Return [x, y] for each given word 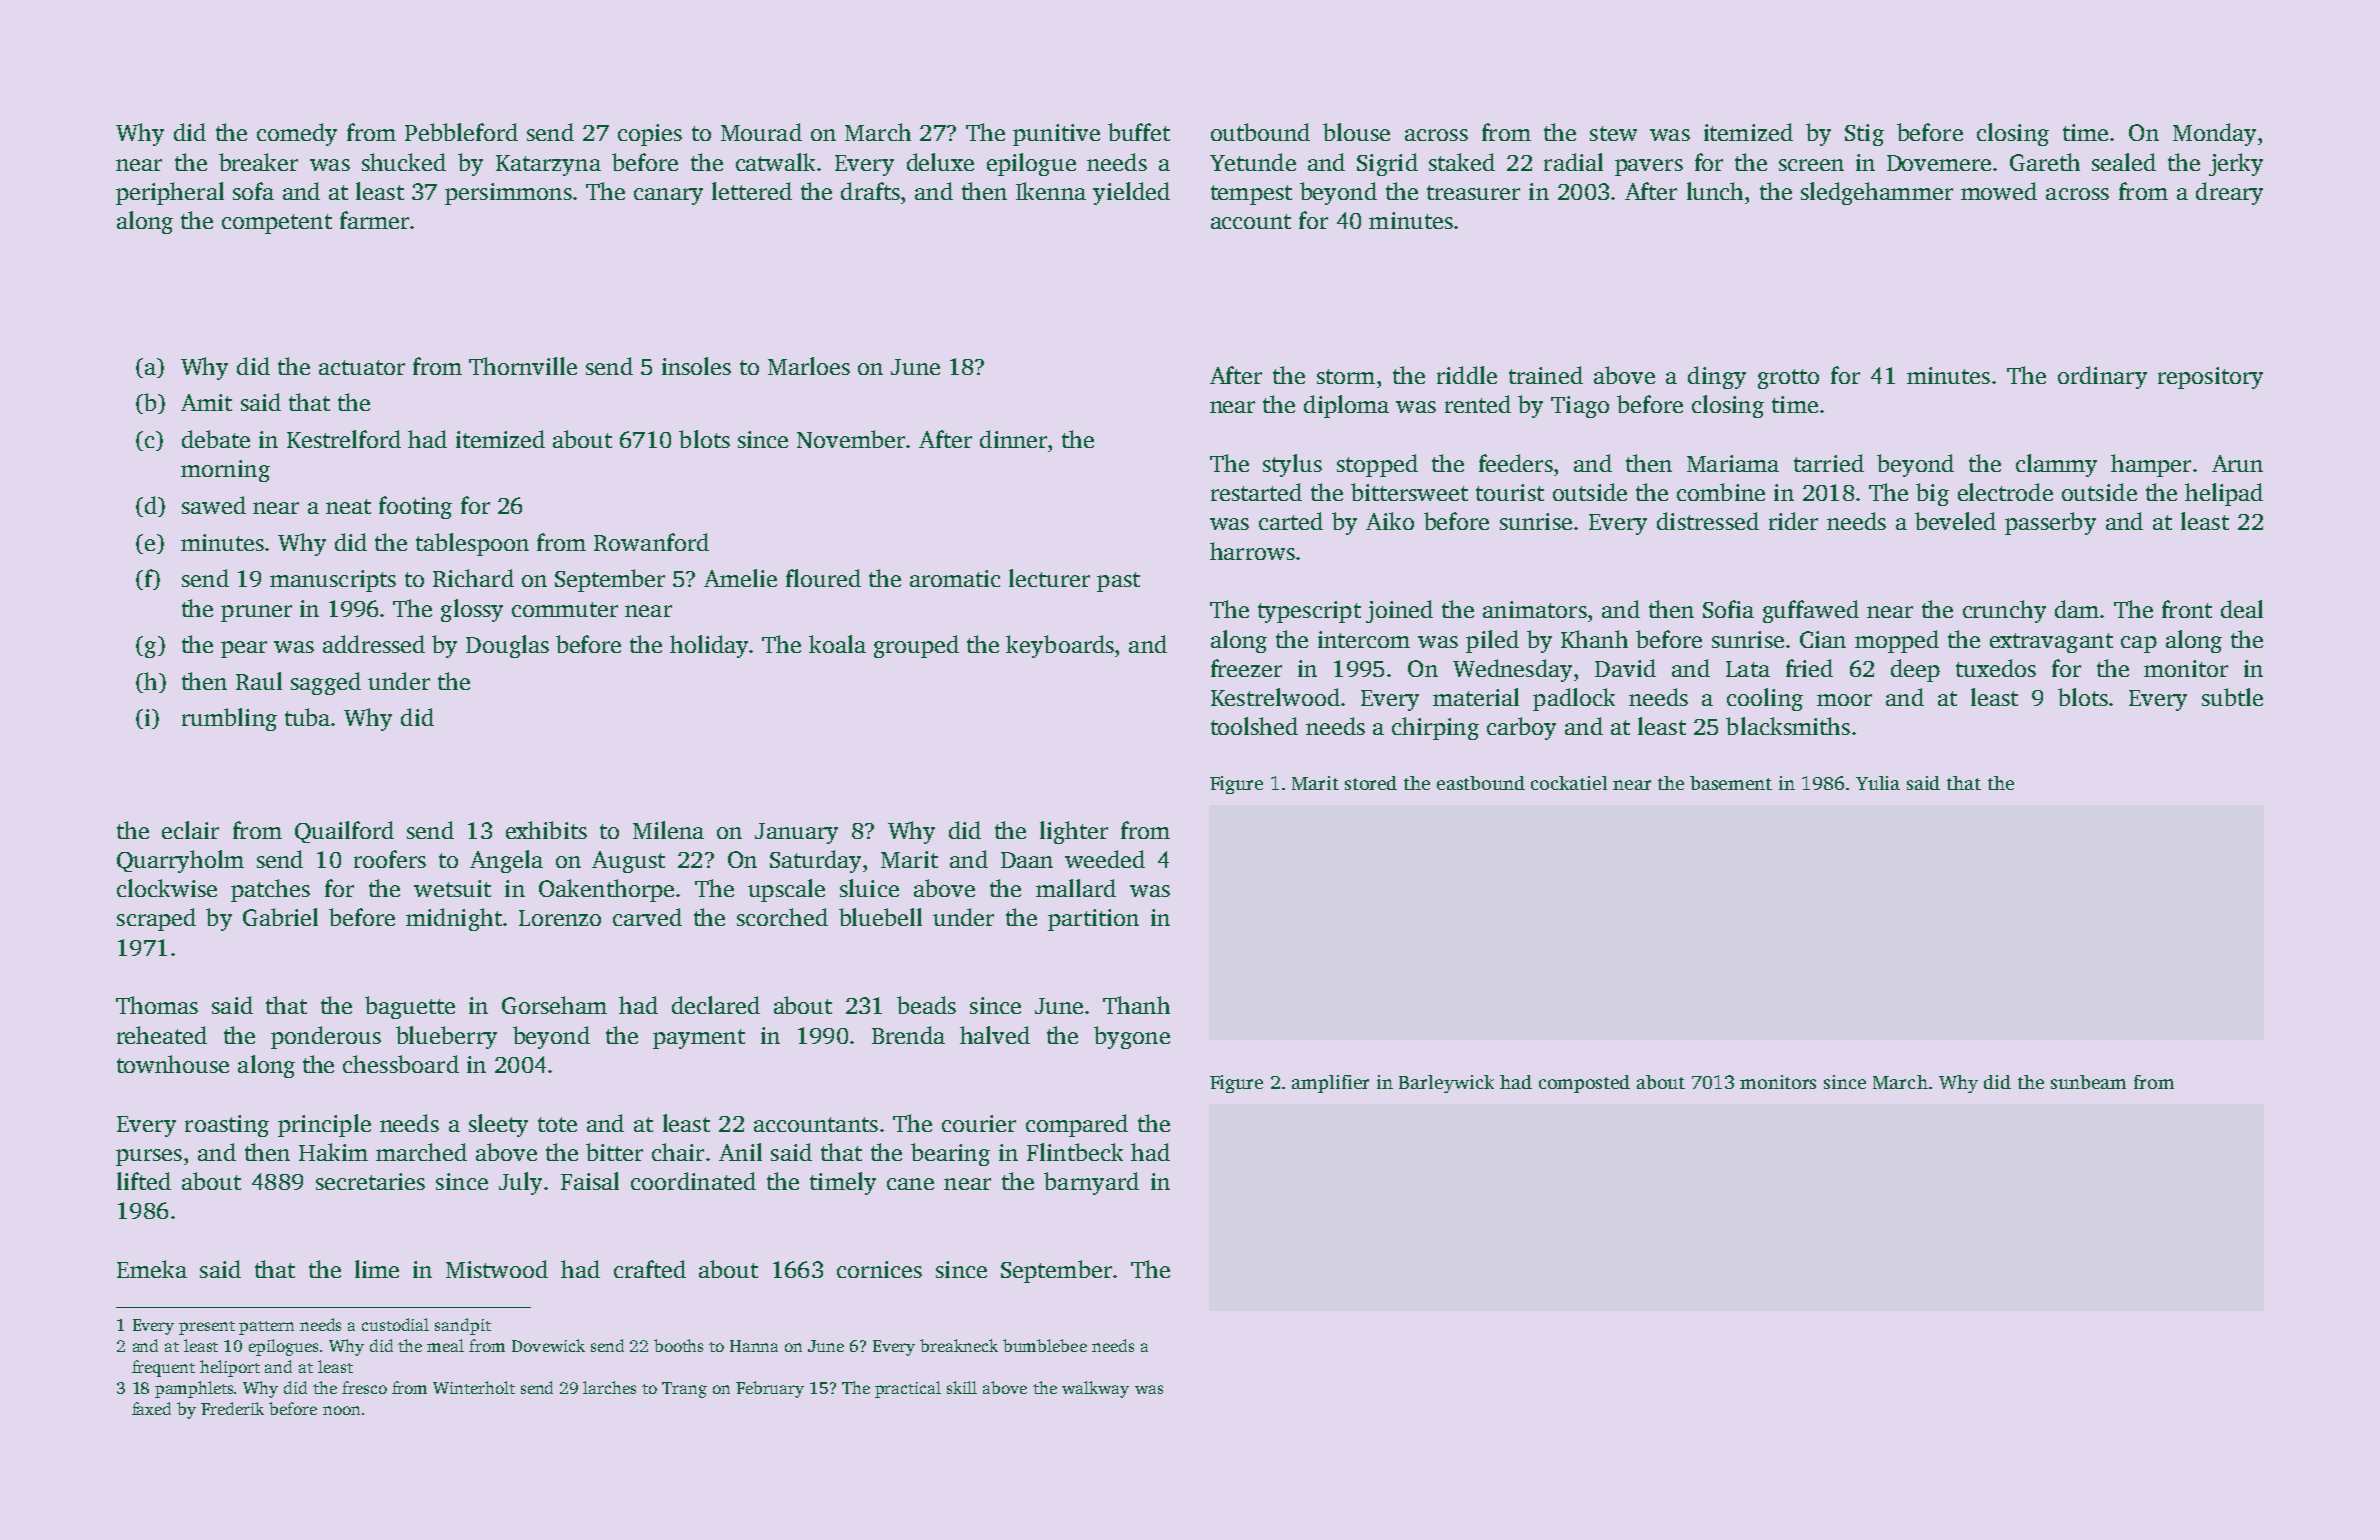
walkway [1095, 1389]
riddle [1467, 375]
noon [341, 1410]
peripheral [170, 193]
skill [962, 1387]
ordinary [2102, 377]
